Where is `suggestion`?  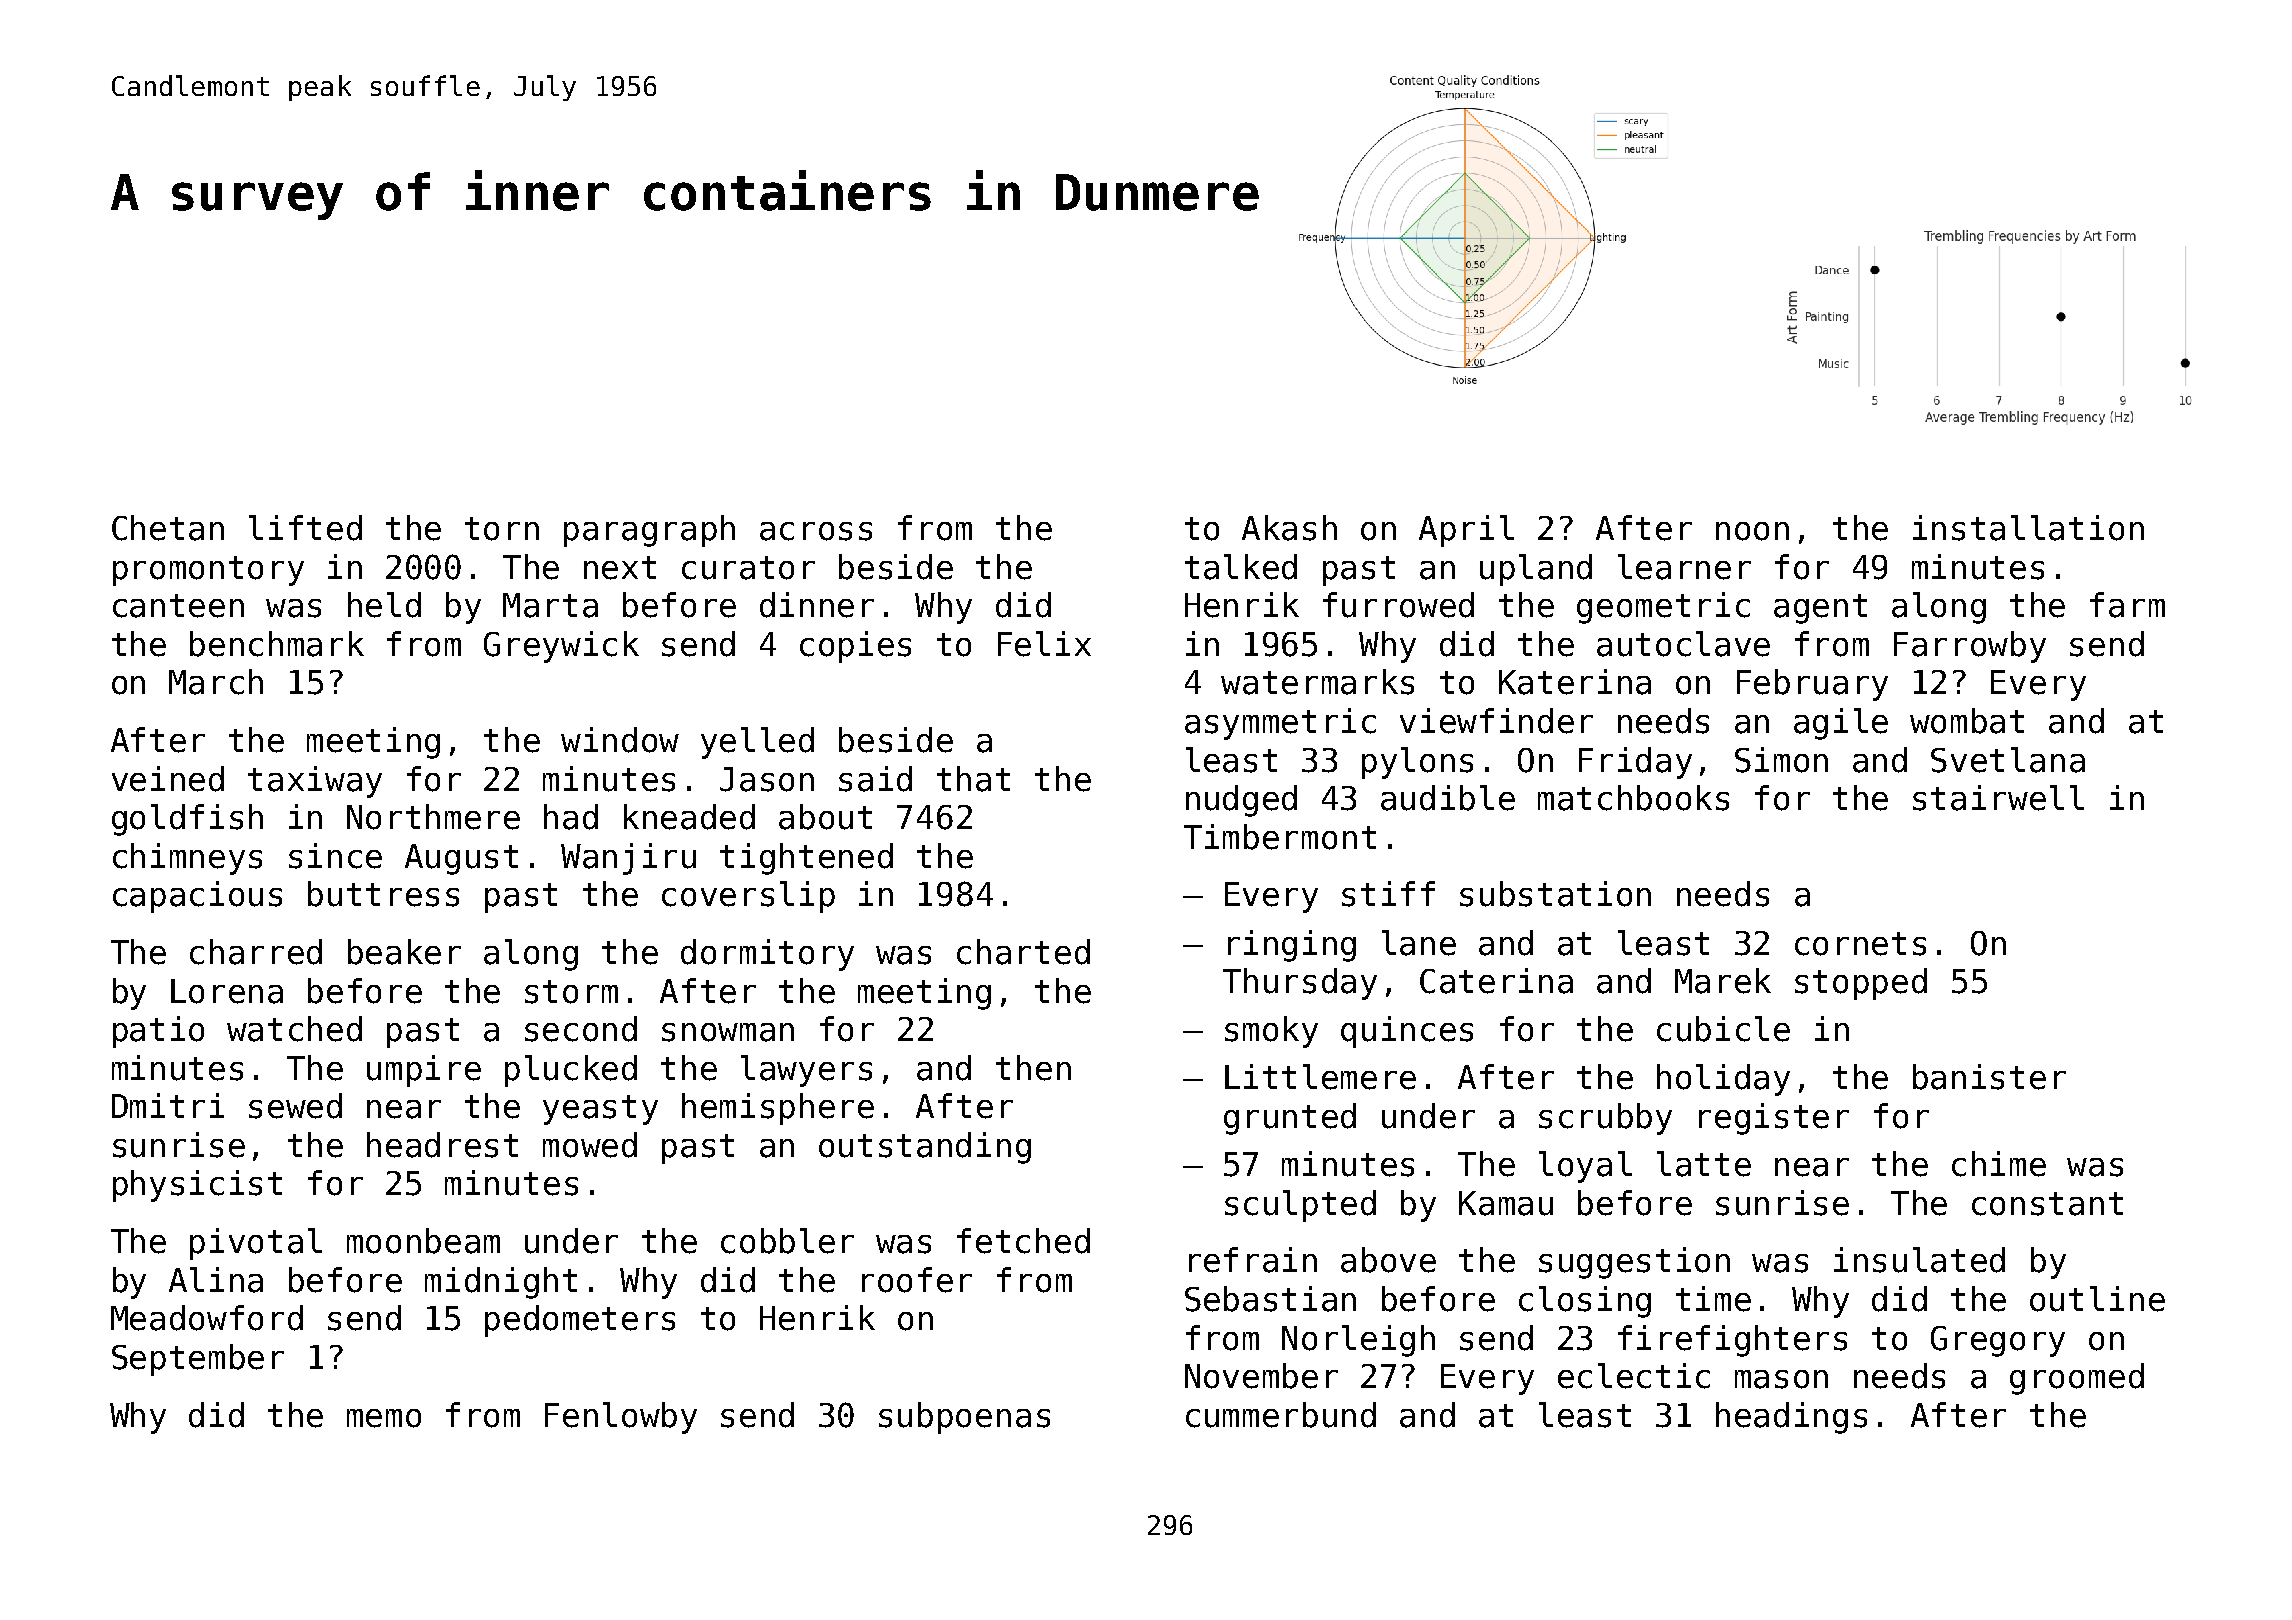 suggestion is located at coordinates (1634, 1263).
